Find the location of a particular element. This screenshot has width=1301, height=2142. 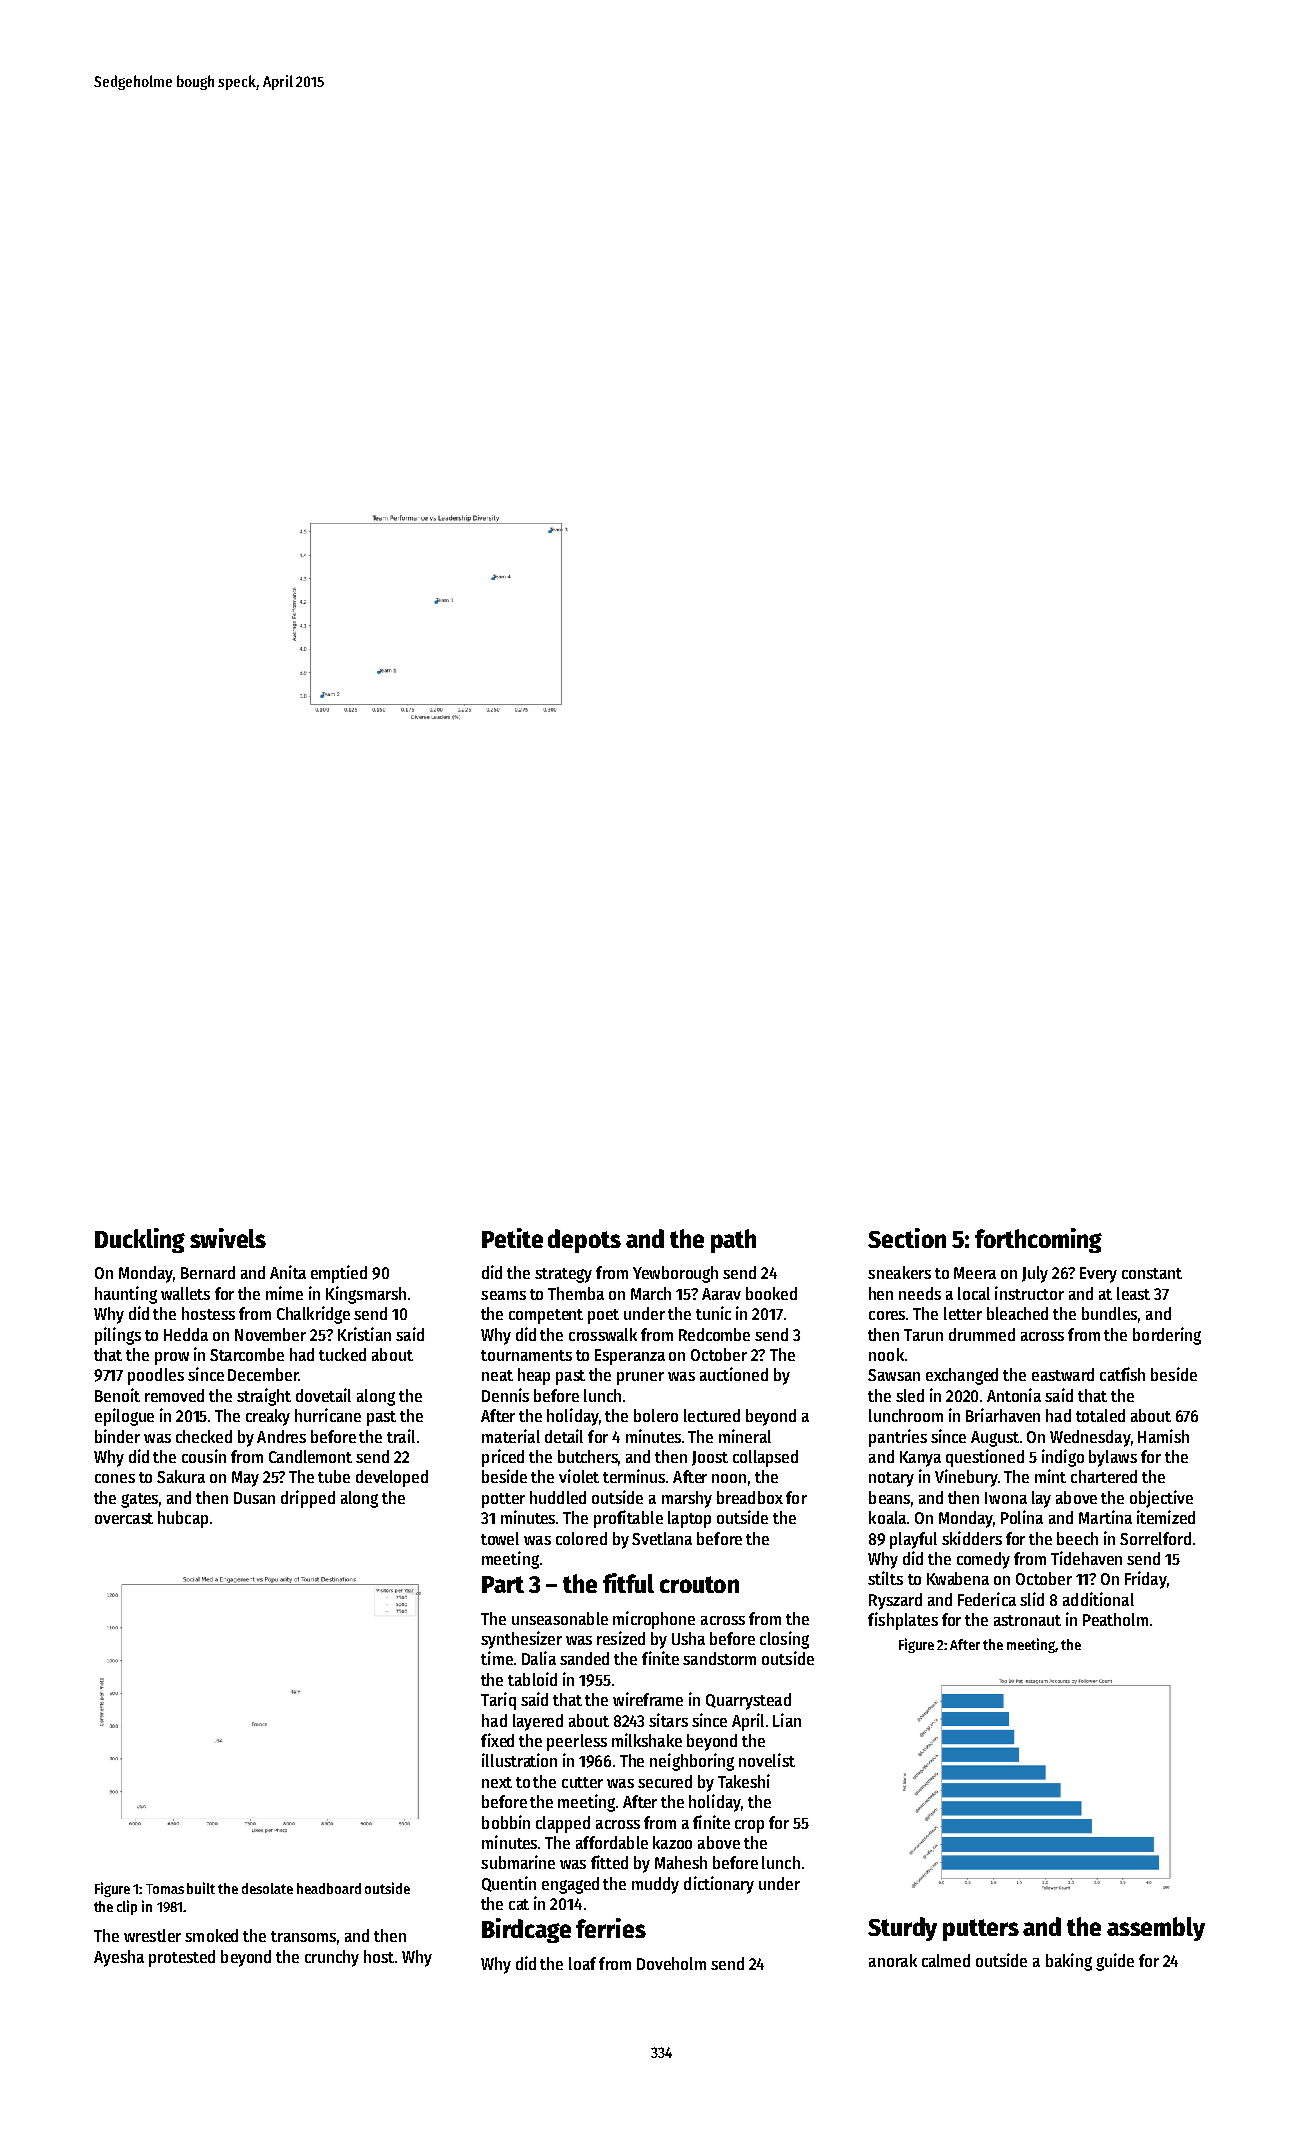

crunchy is located at coordinates (332, 1958).
